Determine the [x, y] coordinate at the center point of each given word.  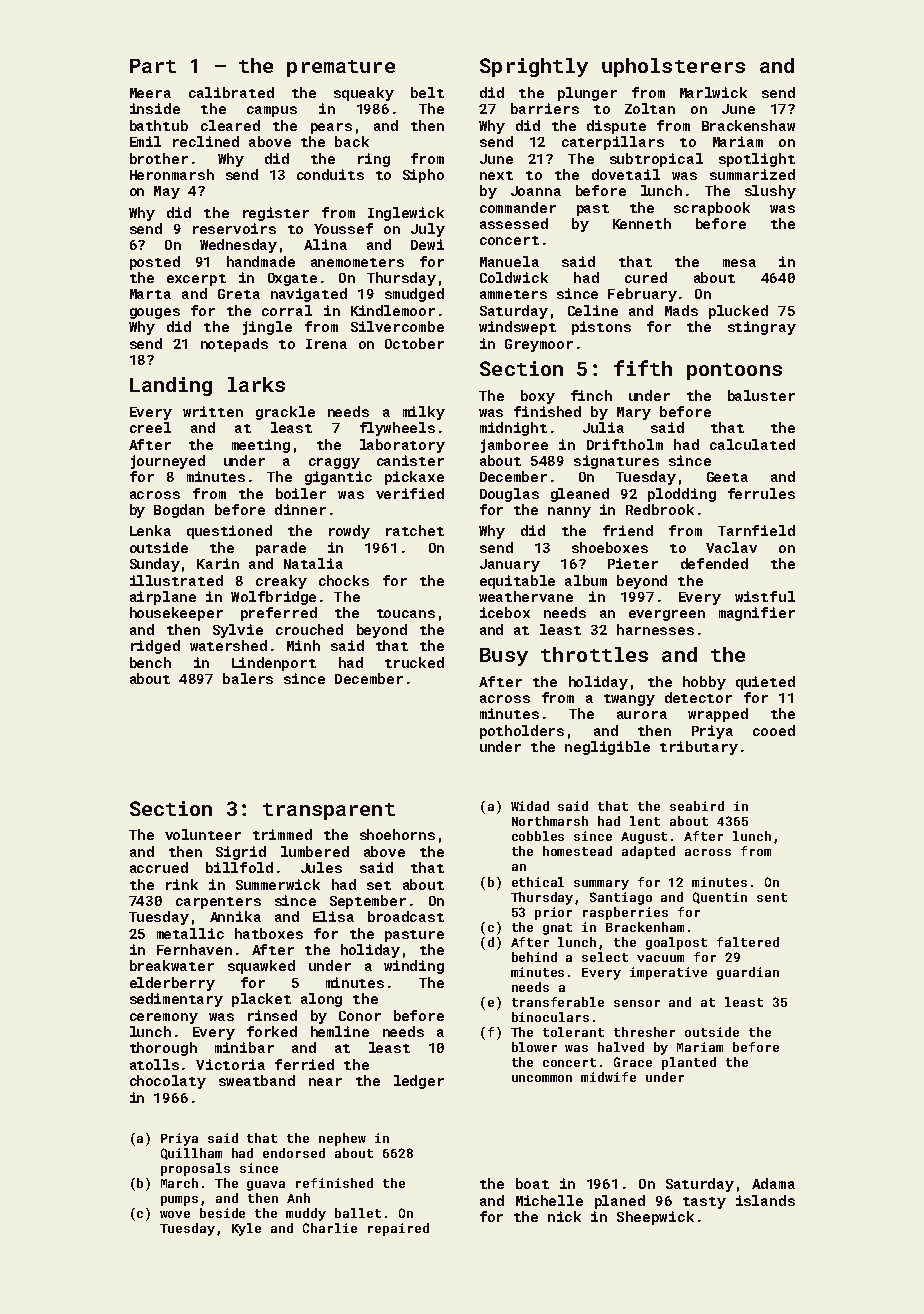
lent [645, 821]
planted [689, 1063]
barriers [545, 108]
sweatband [257, 1080]
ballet [358, 1213]
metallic [190, 933]
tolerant [573, 1032]
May [167, 192]
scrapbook [712, 209]
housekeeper [176, 614]
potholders [522, 732]
